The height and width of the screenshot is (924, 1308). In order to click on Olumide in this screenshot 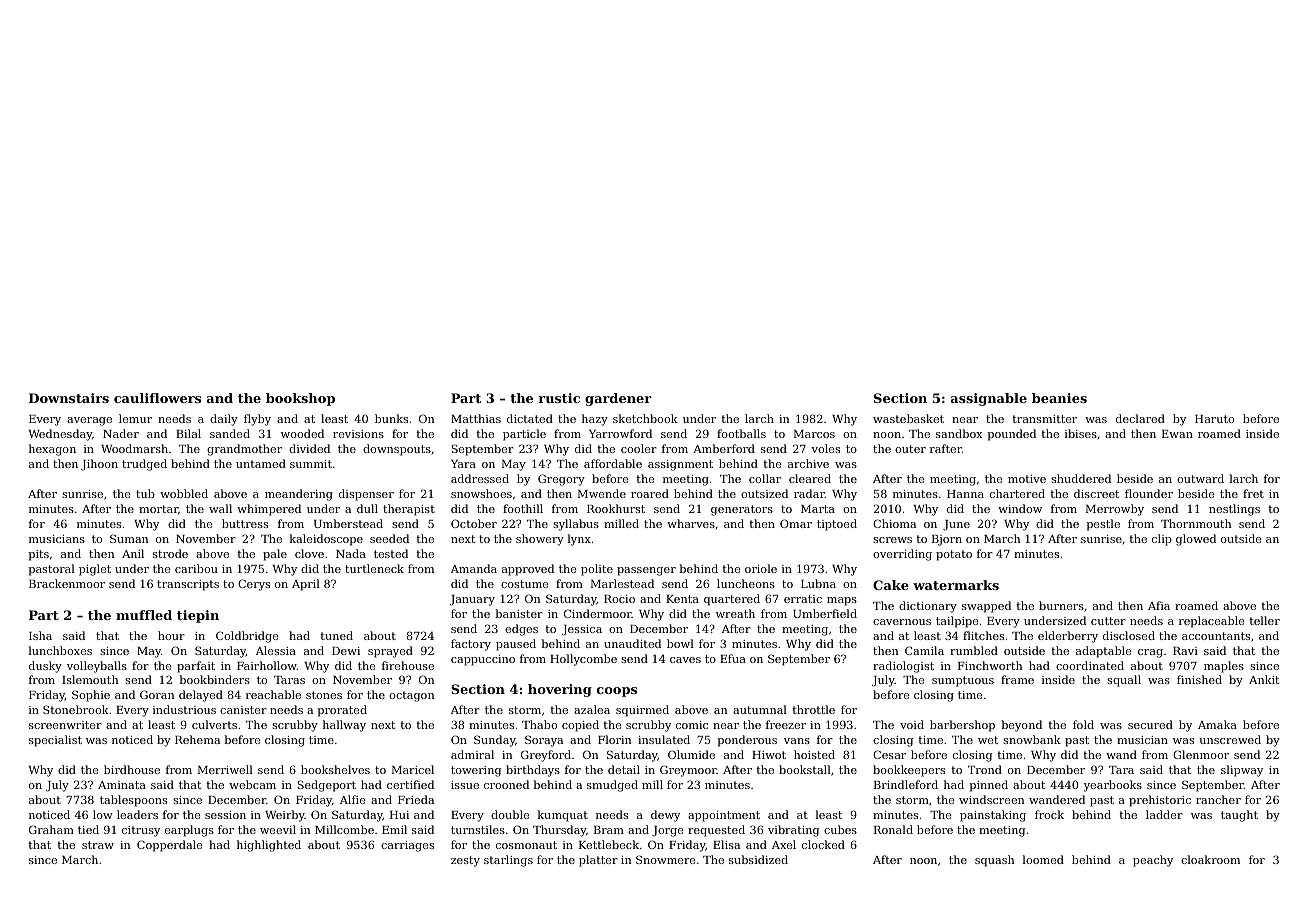, I will do `click(691, 754)`.
